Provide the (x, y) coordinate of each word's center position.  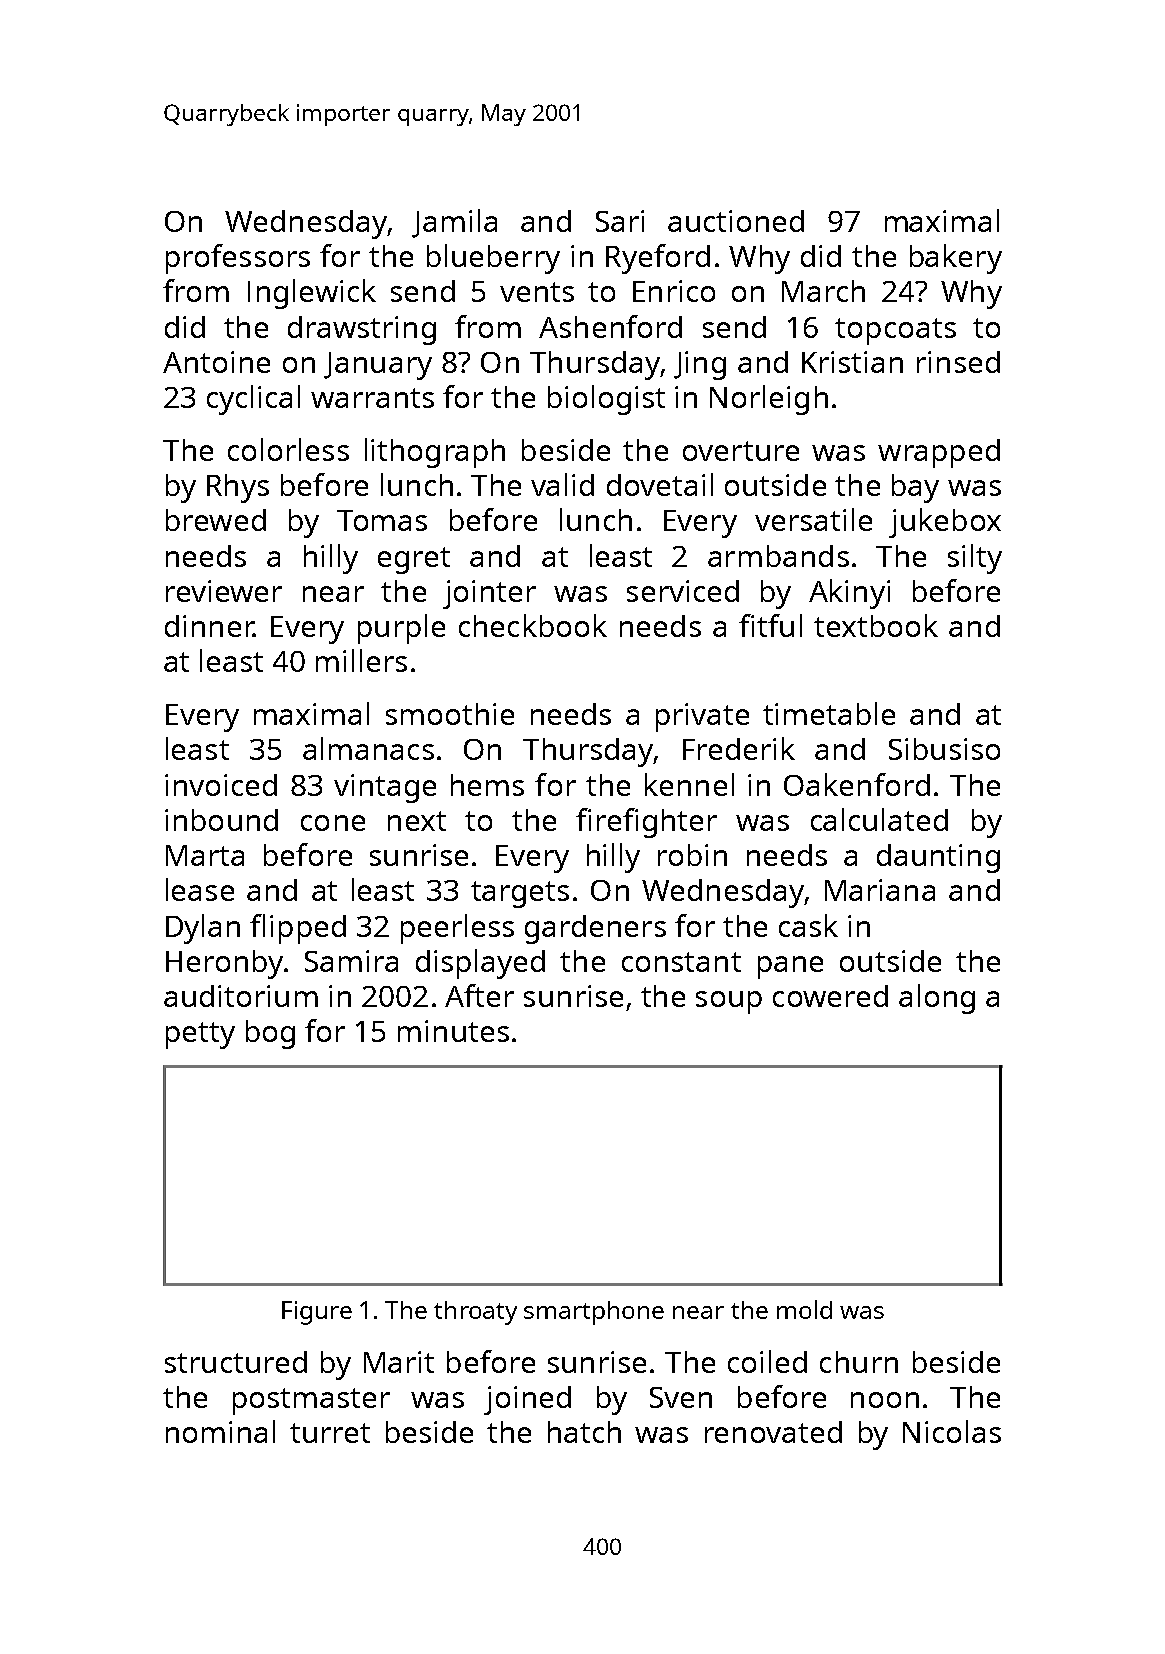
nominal (220, 1431)
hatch (584, 1432)
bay (915, 488)
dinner (209, 626)
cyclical (253, 400)
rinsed (958, 362)
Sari (620, 221)
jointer (489, 594)
